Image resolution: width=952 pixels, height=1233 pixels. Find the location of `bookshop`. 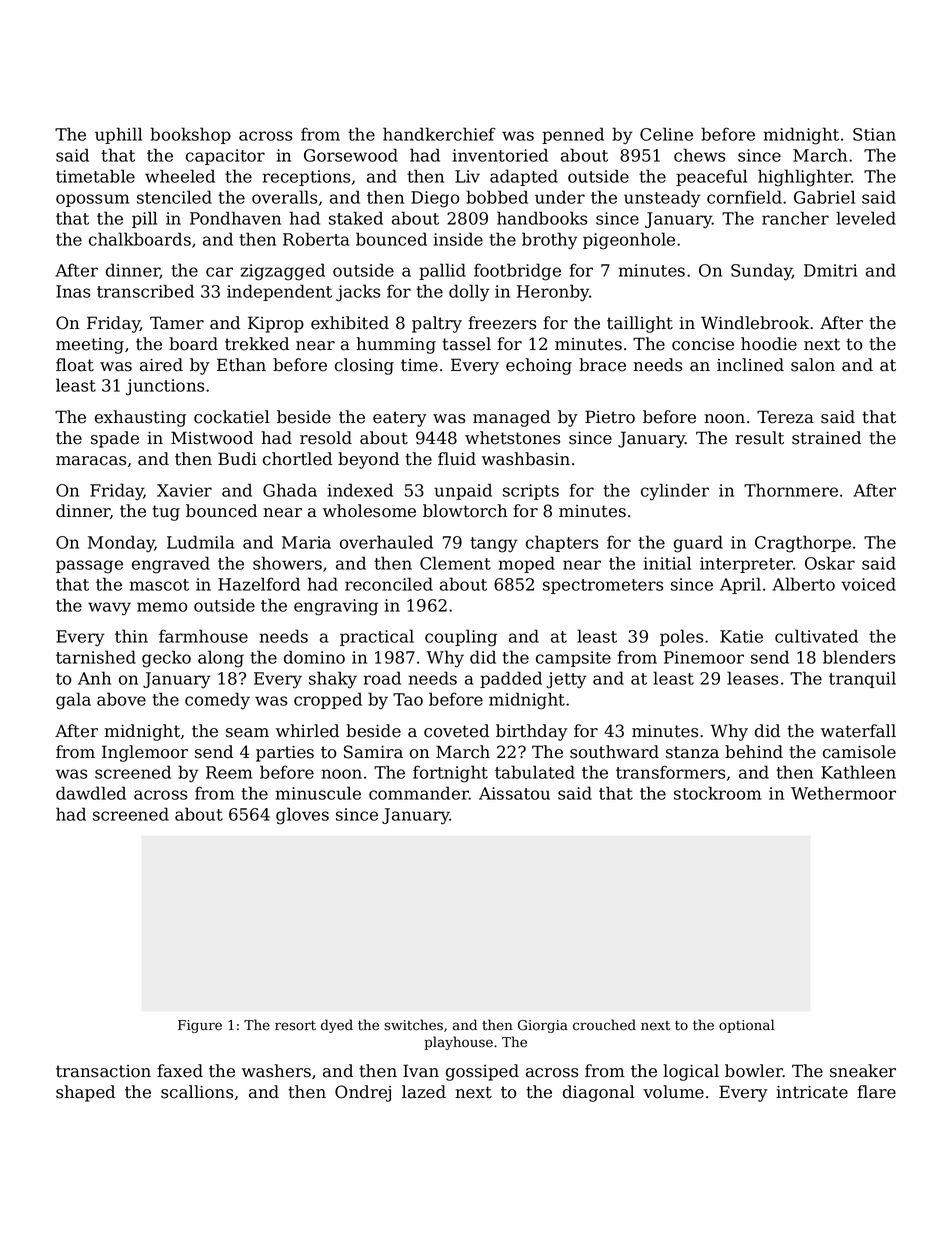

bookshop is located at coordinates (190, 135).
